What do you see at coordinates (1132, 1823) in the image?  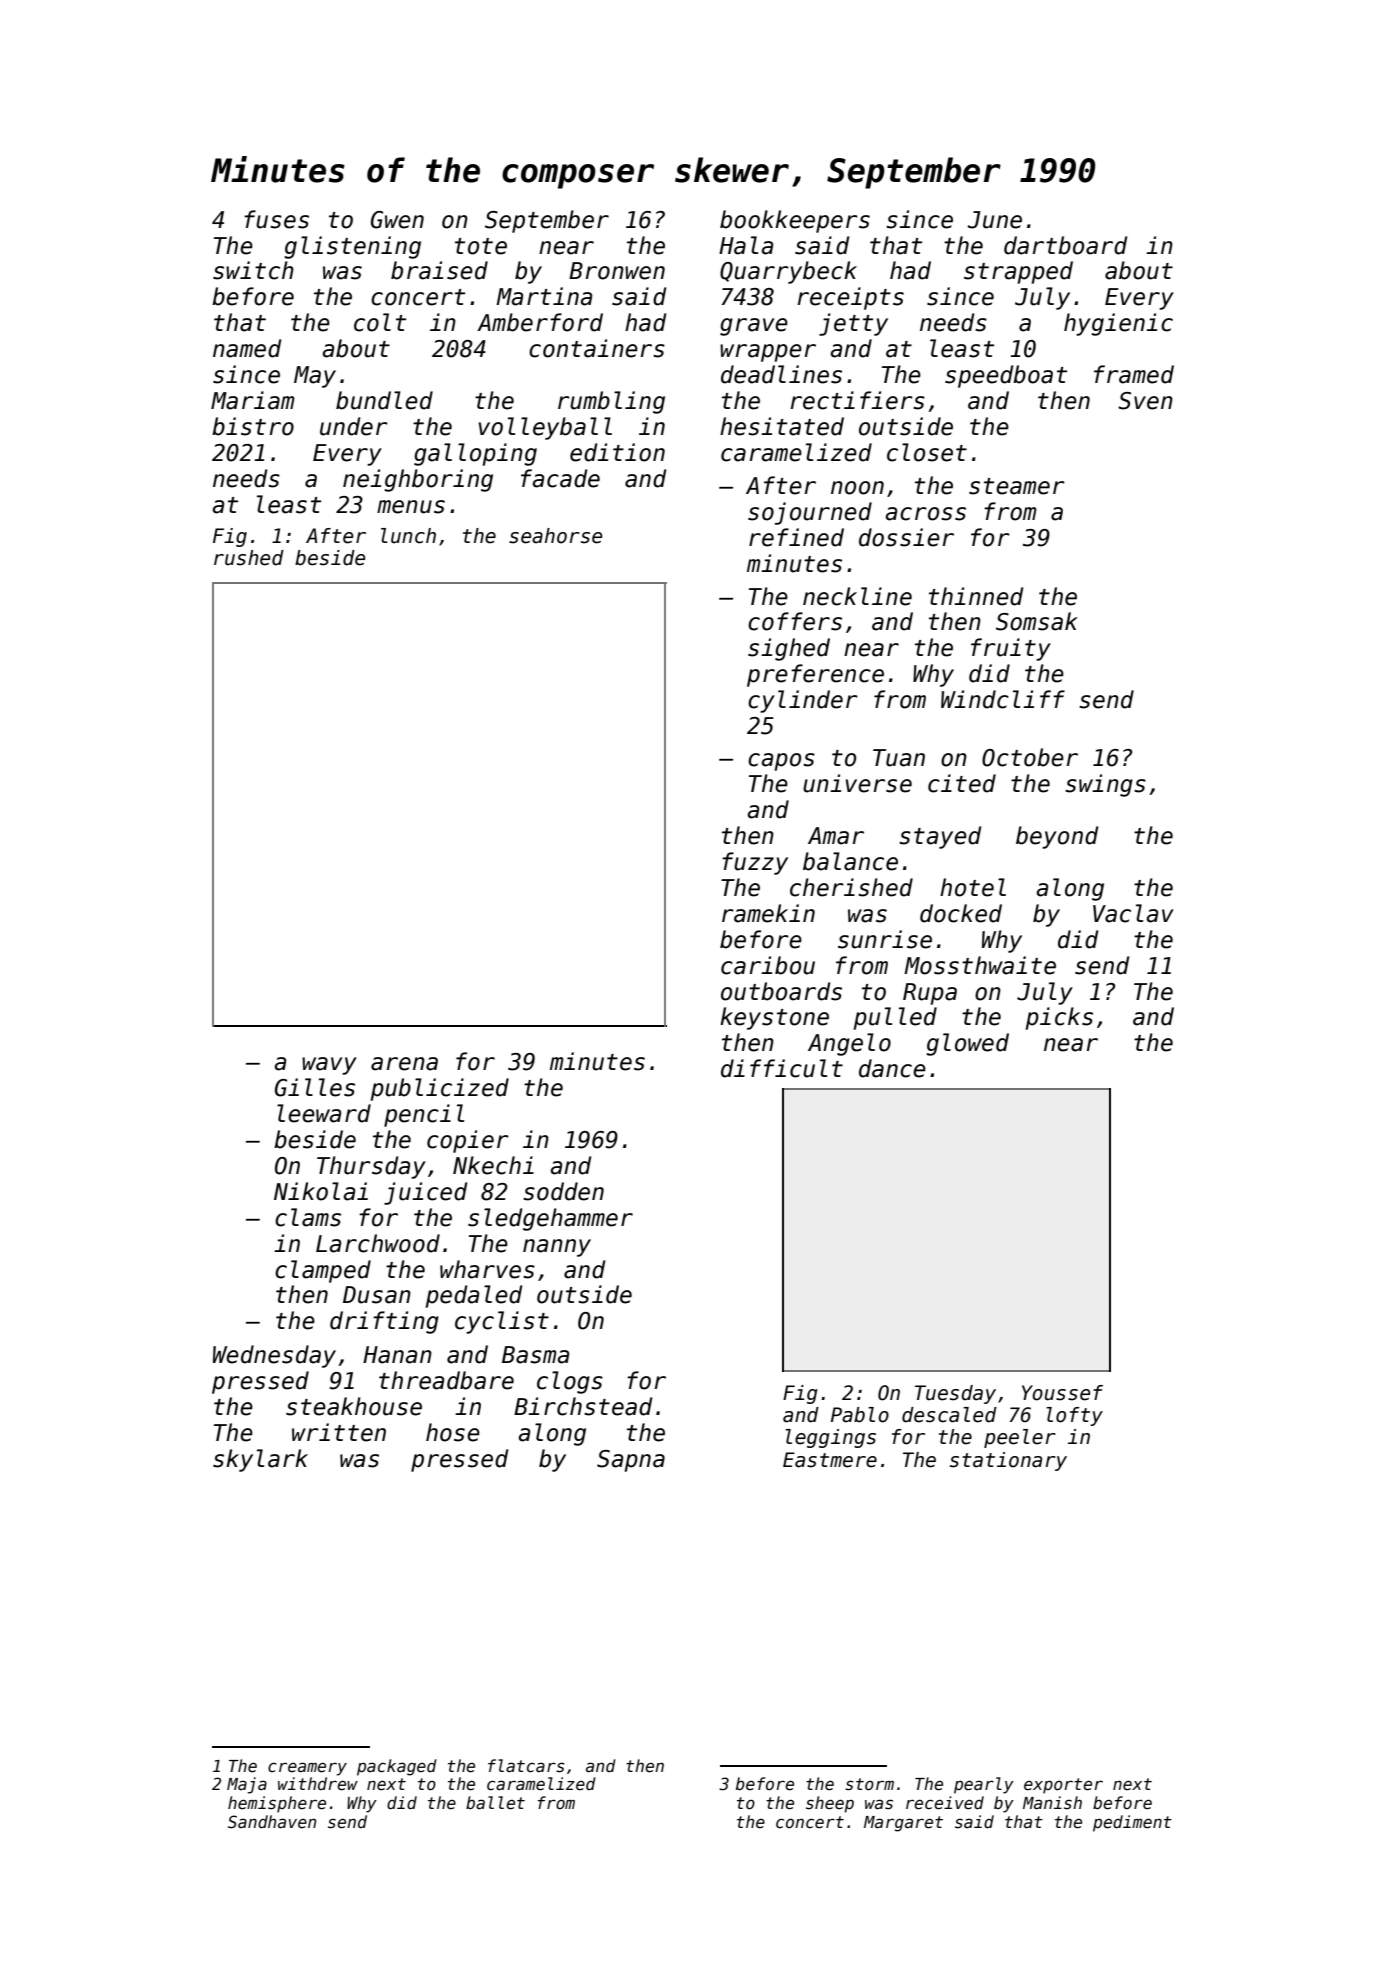 I see `pediment` at bounding box center [1132, 1823].
